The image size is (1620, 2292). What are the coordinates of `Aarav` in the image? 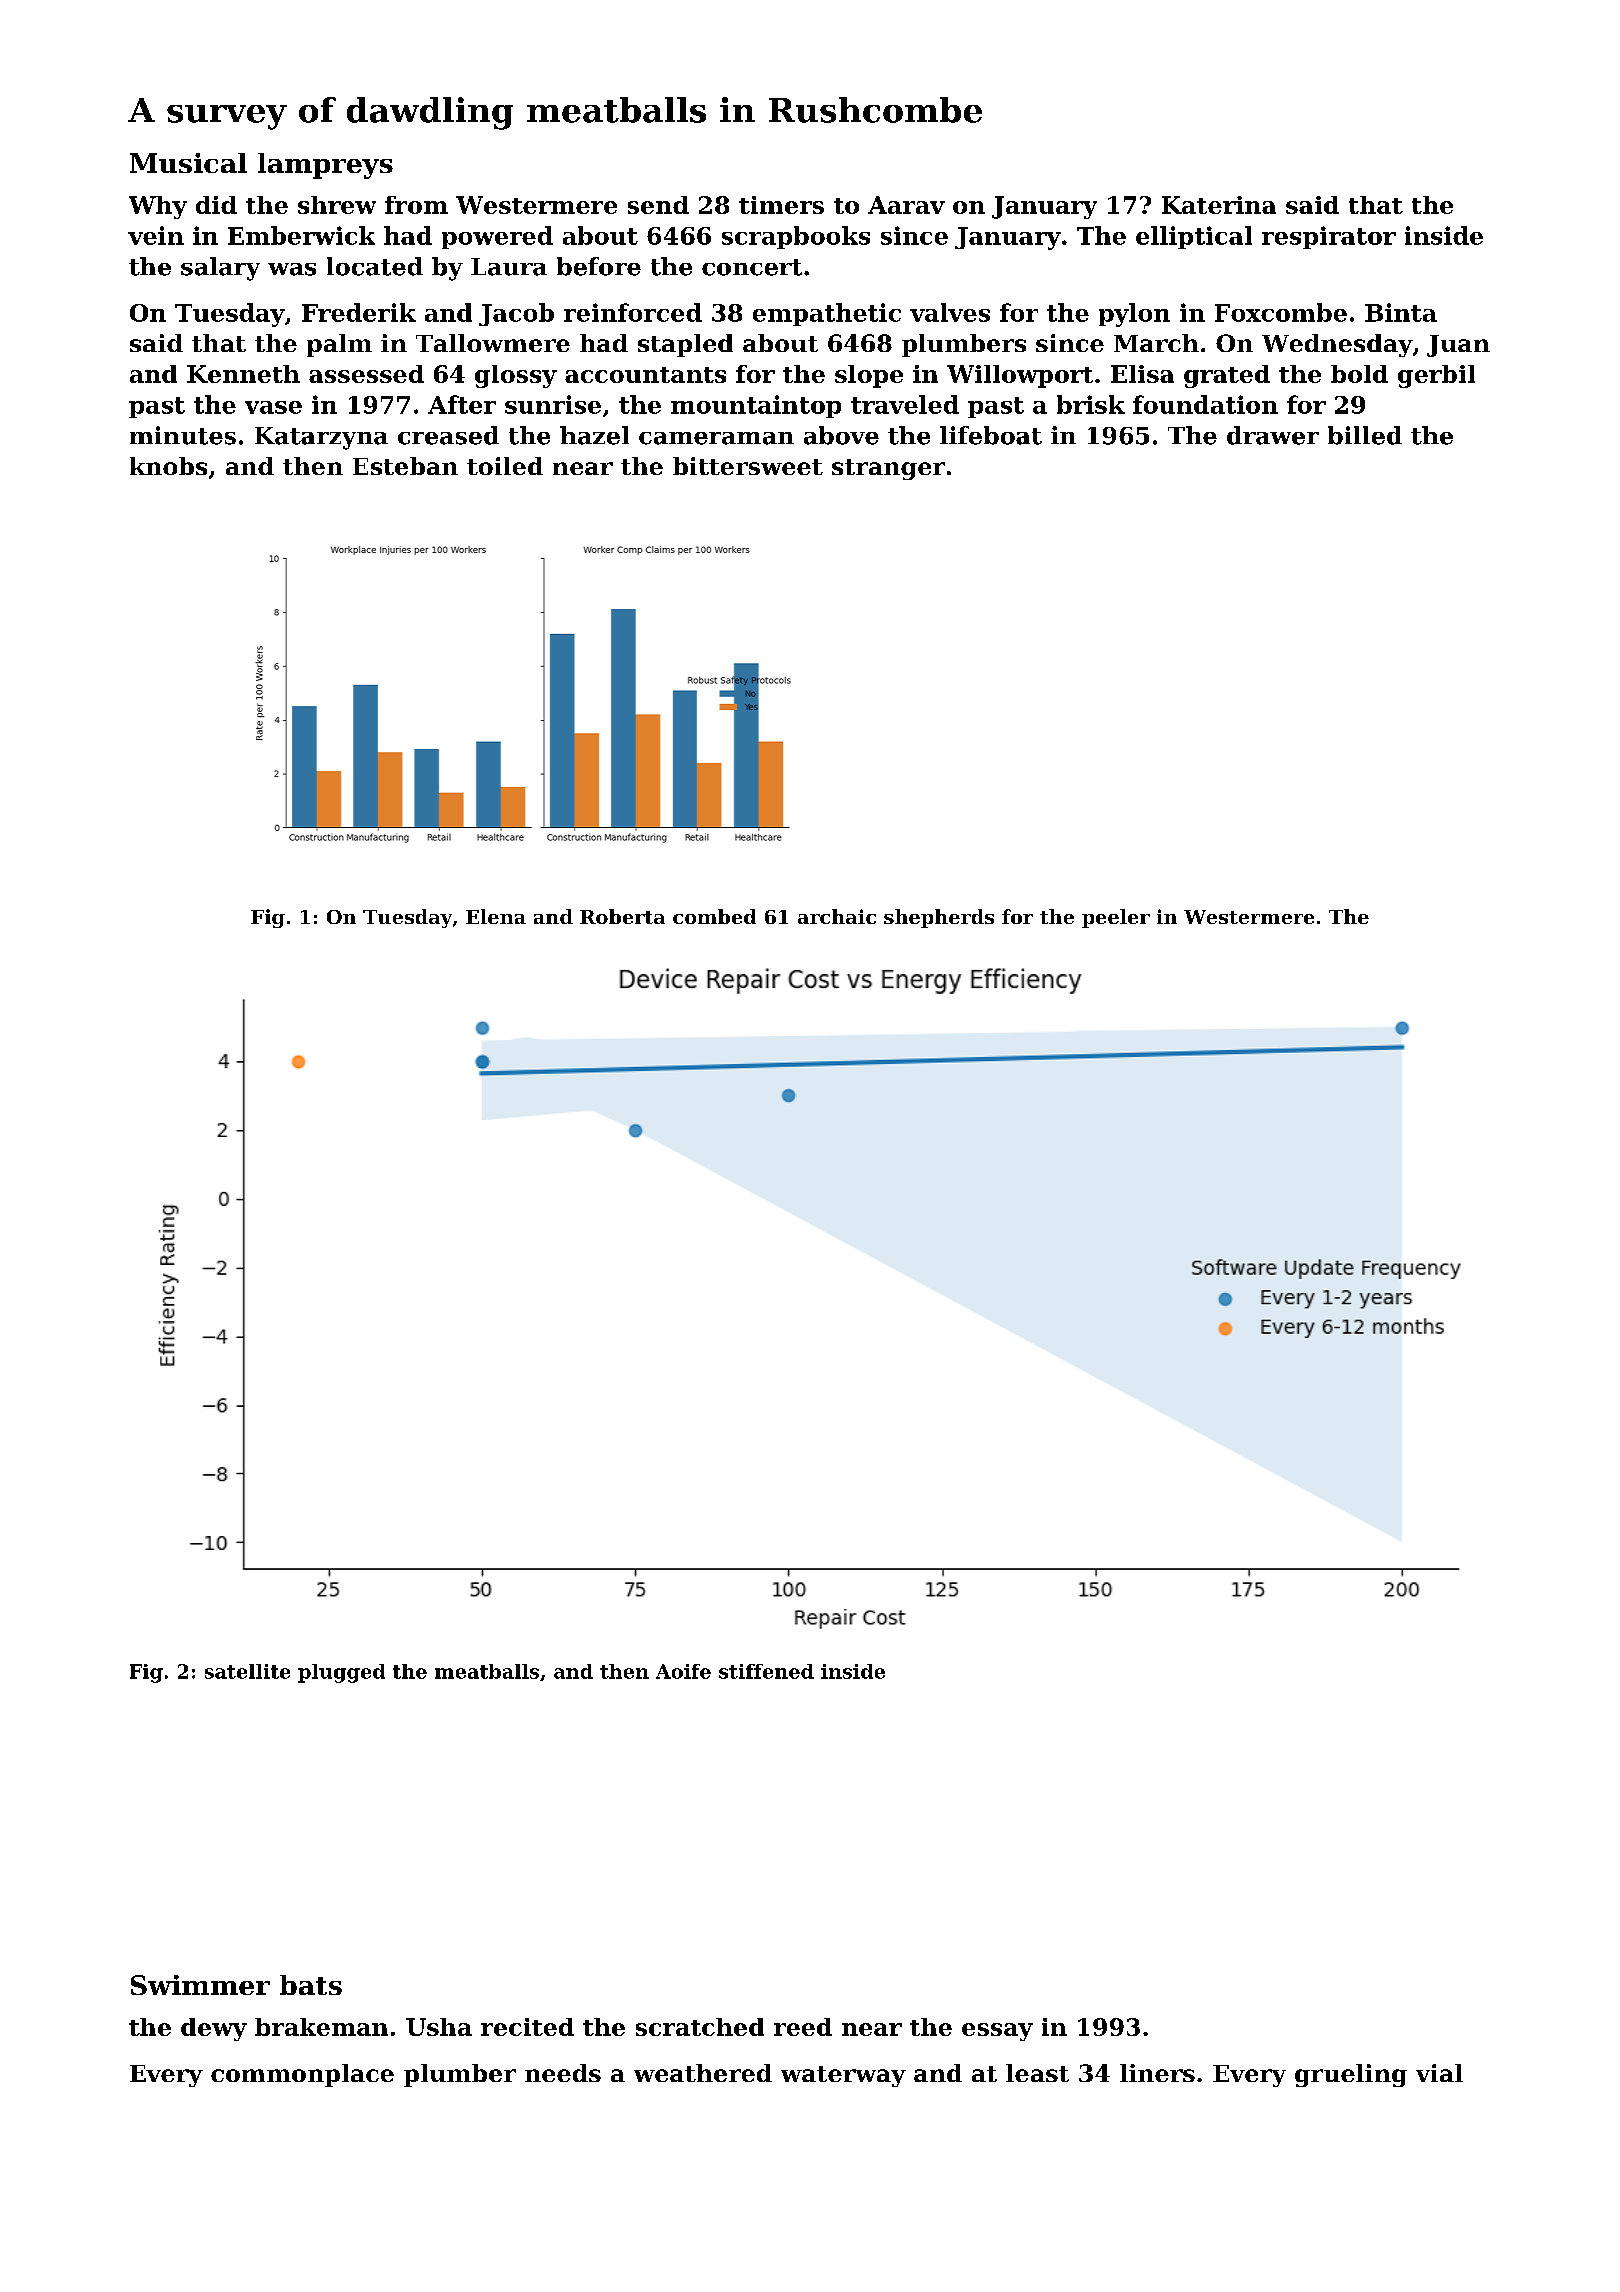 It's located at (906, 205).
